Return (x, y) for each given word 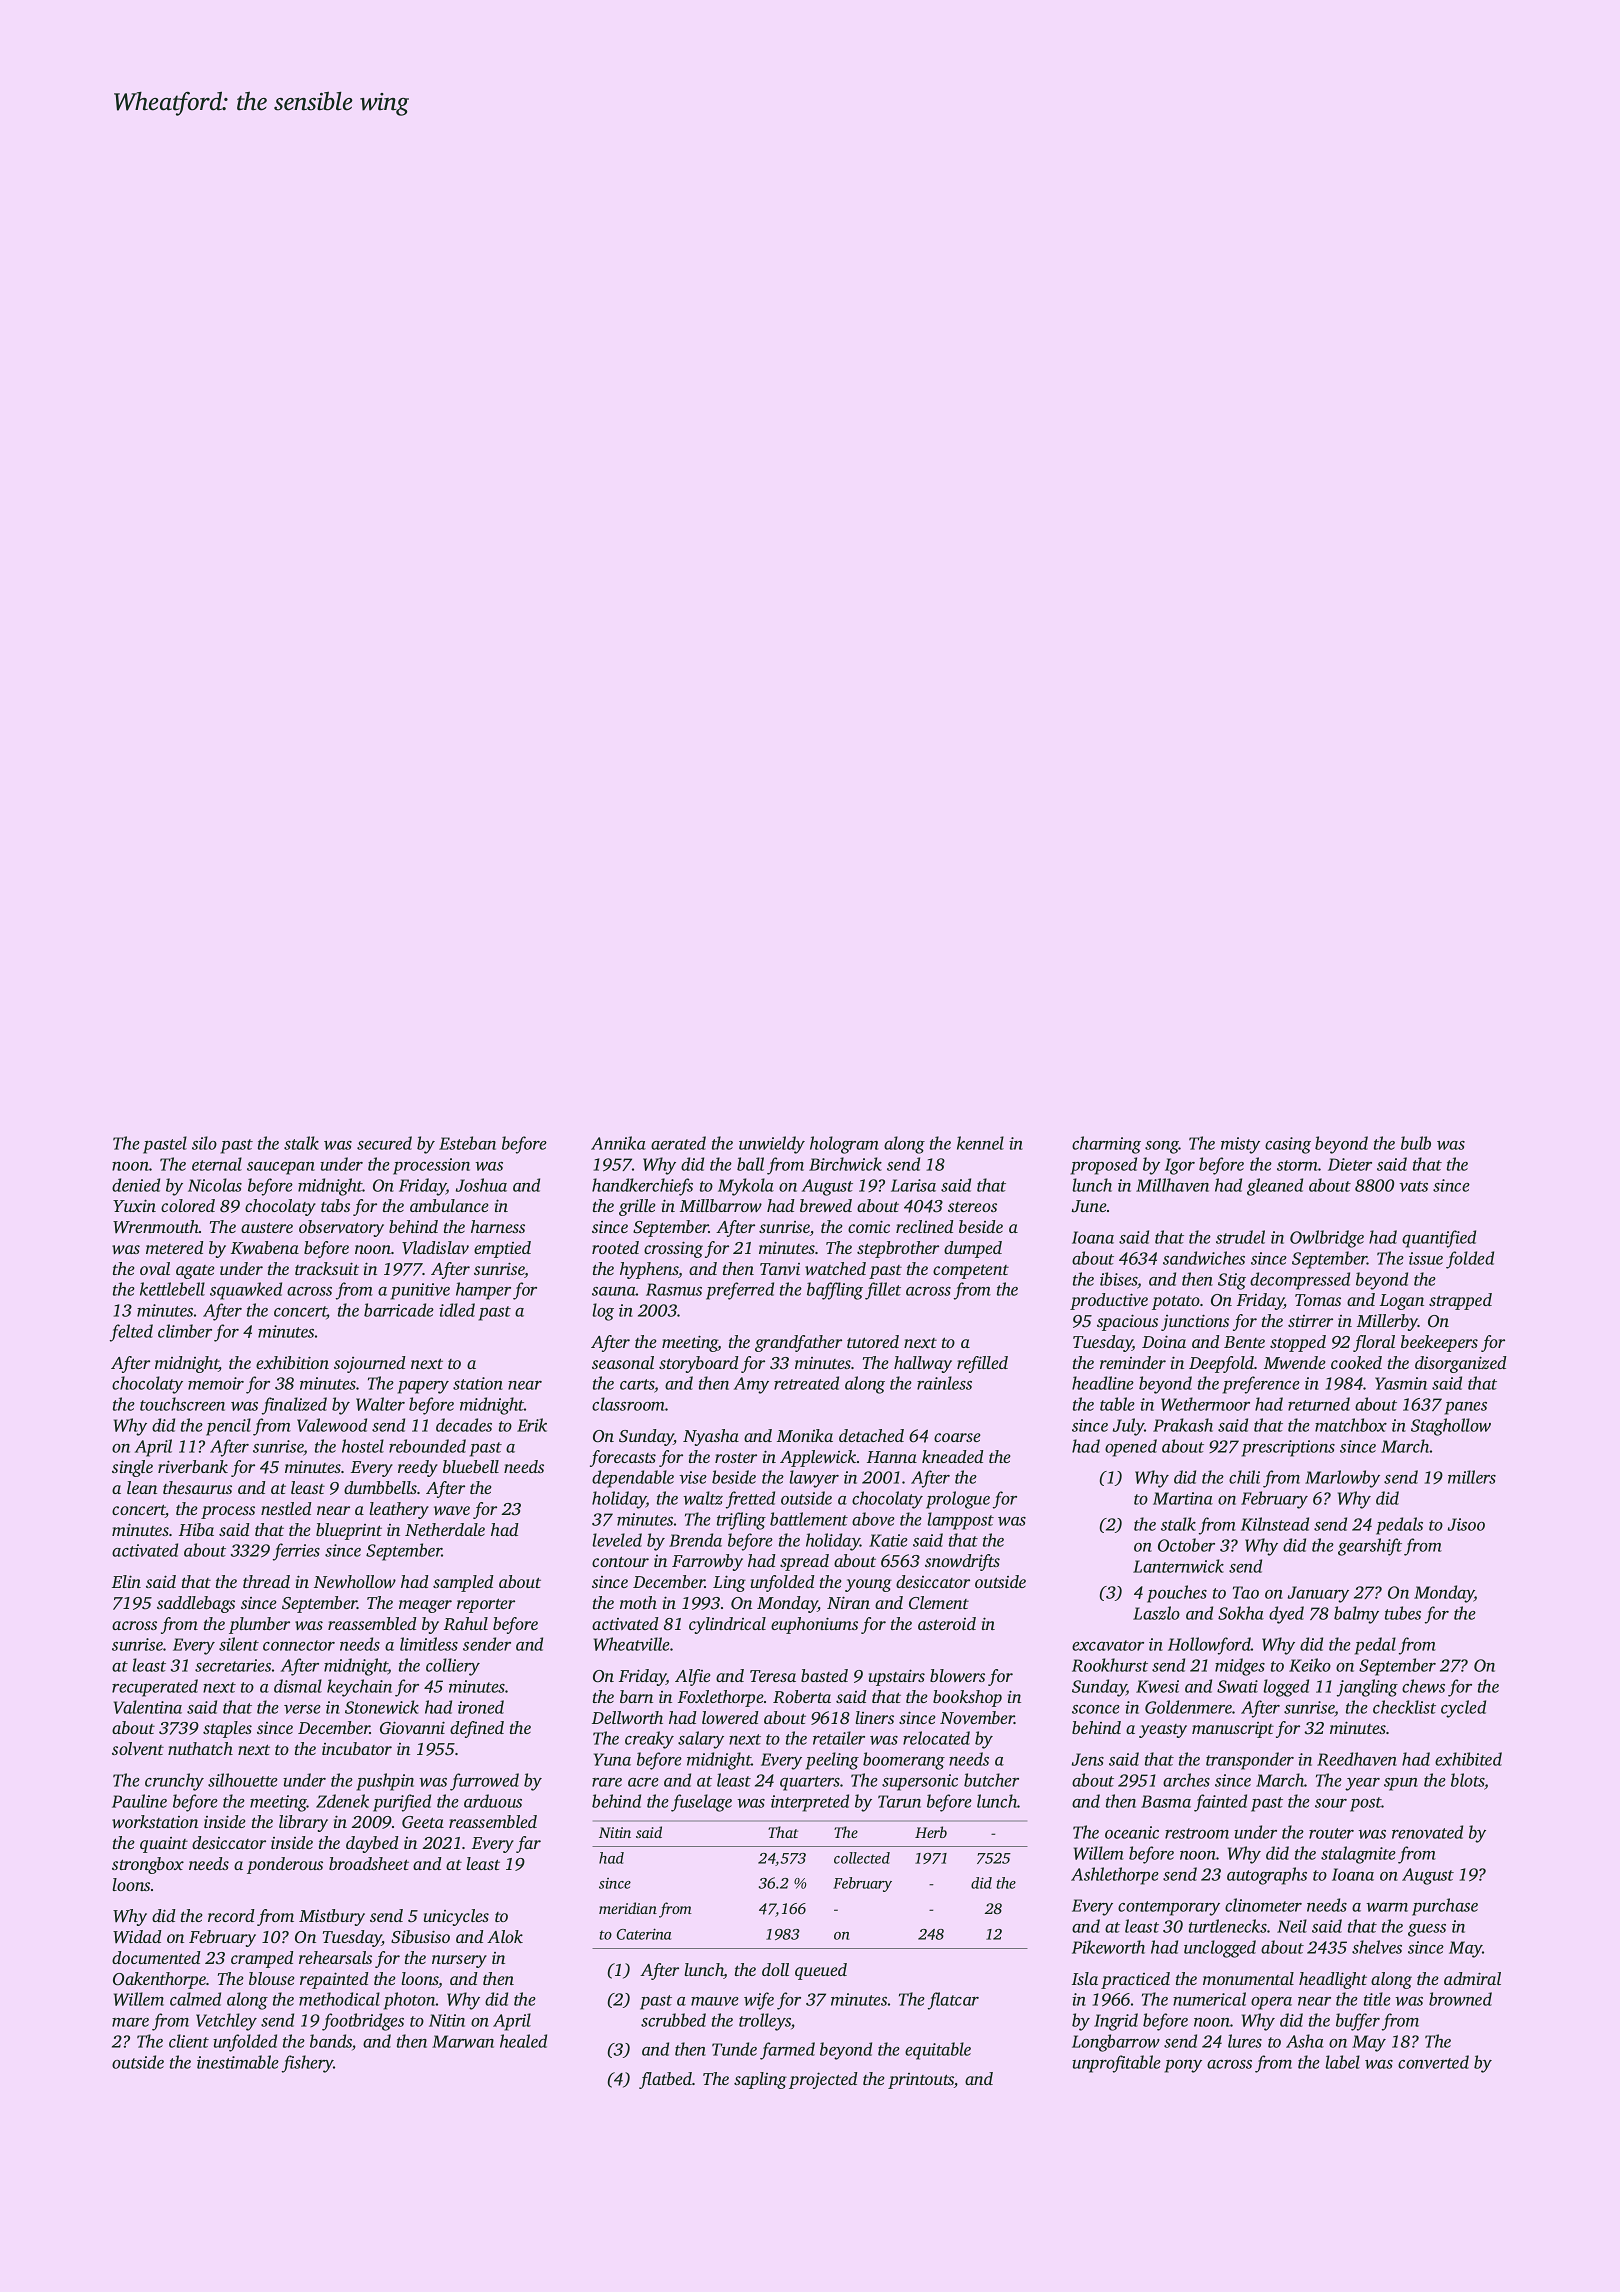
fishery (307, 2064)
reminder (1133, 1362)
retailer (839, 1738)
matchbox (1351, 1425)
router (1331, 1833)
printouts (921, 2081)
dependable (633, 1479)
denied (136, 1185)
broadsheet (369, 1863)
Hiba (196, 1529)
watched (835, 1268)
